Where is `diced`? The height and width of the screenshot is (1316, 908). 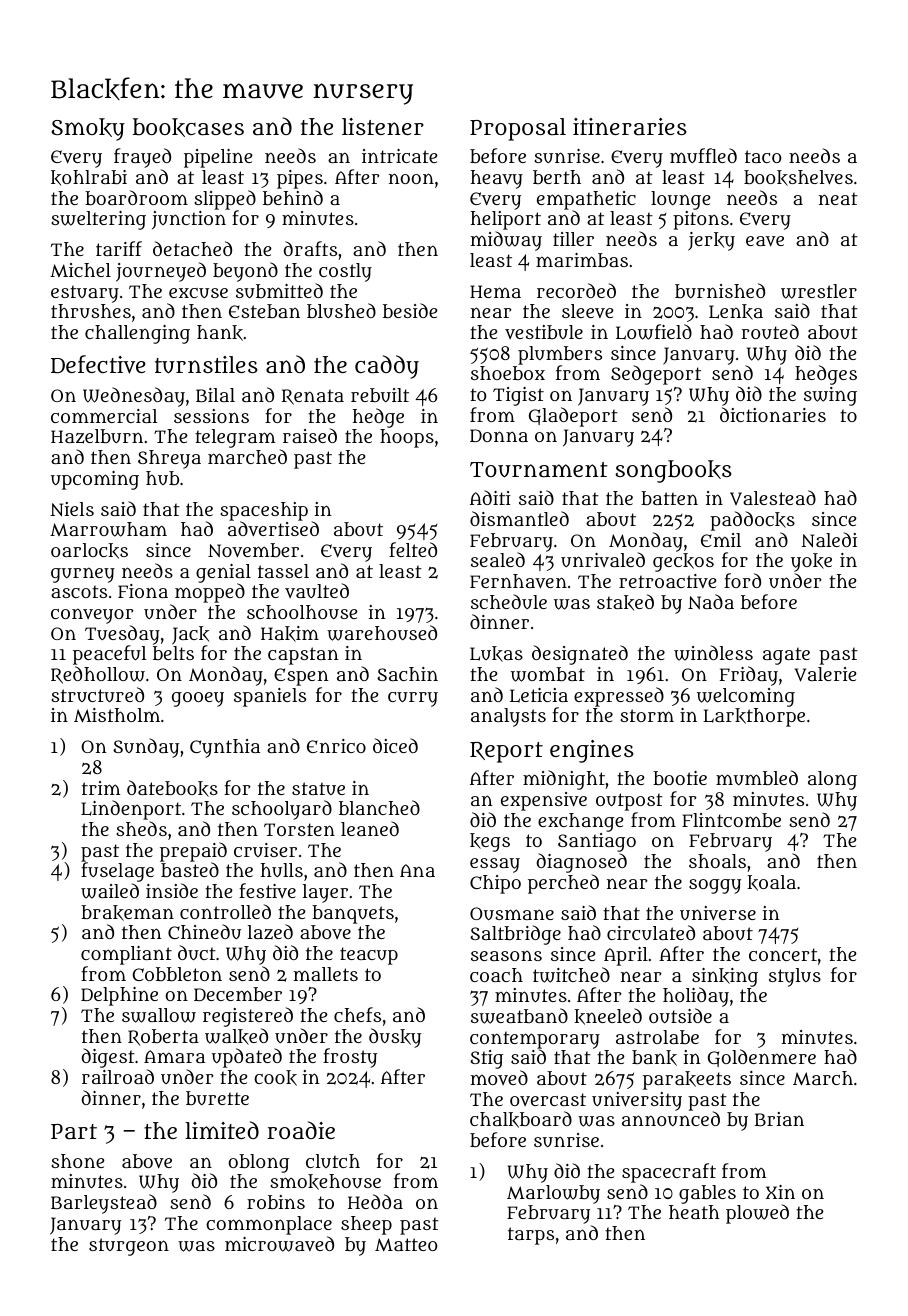
diced is located at coordinates (395, 745).
